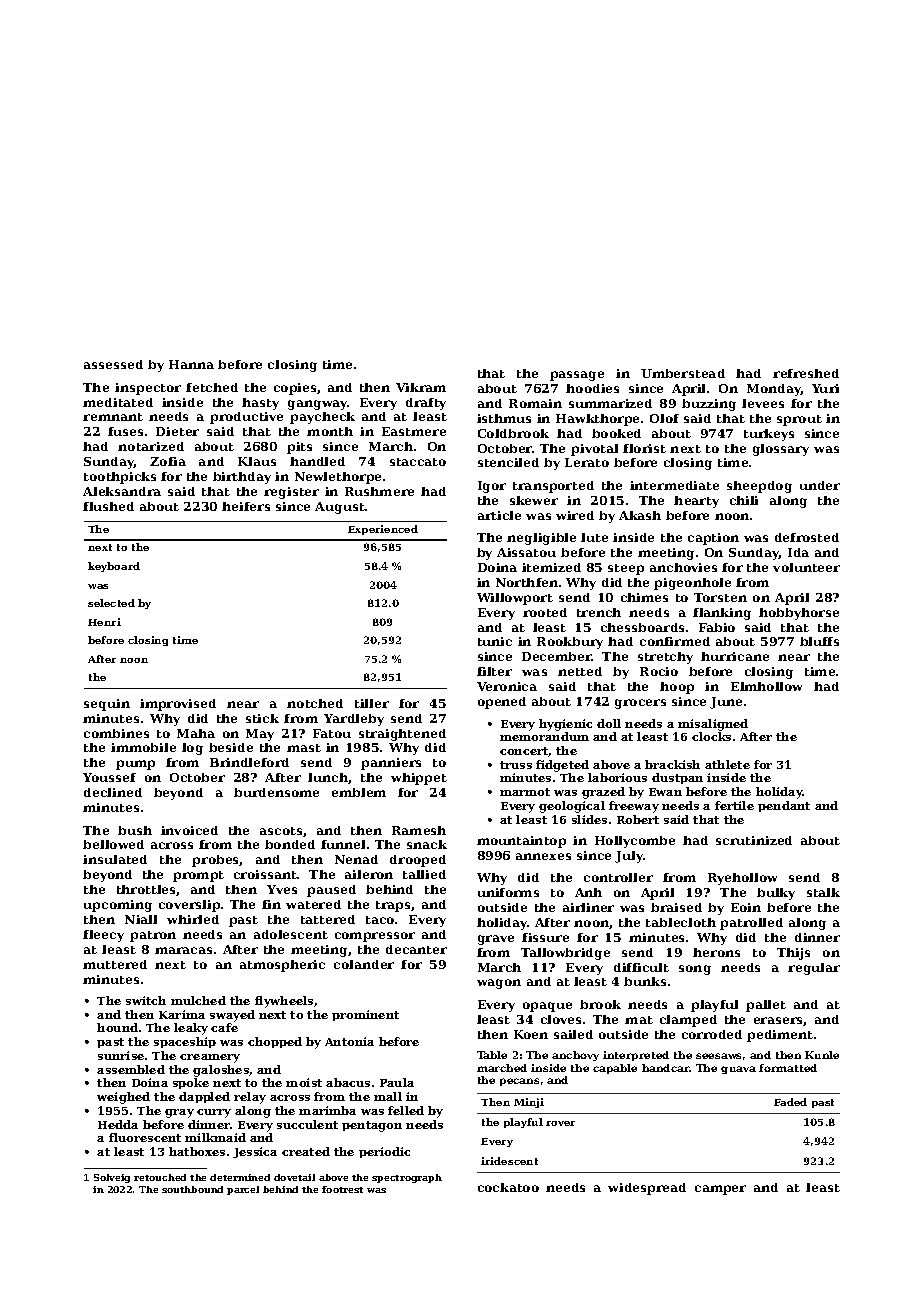 The image size is (924, 1308). Describe the element at coordinates (397, 1082) in the document. I see `Paula` at that location.
